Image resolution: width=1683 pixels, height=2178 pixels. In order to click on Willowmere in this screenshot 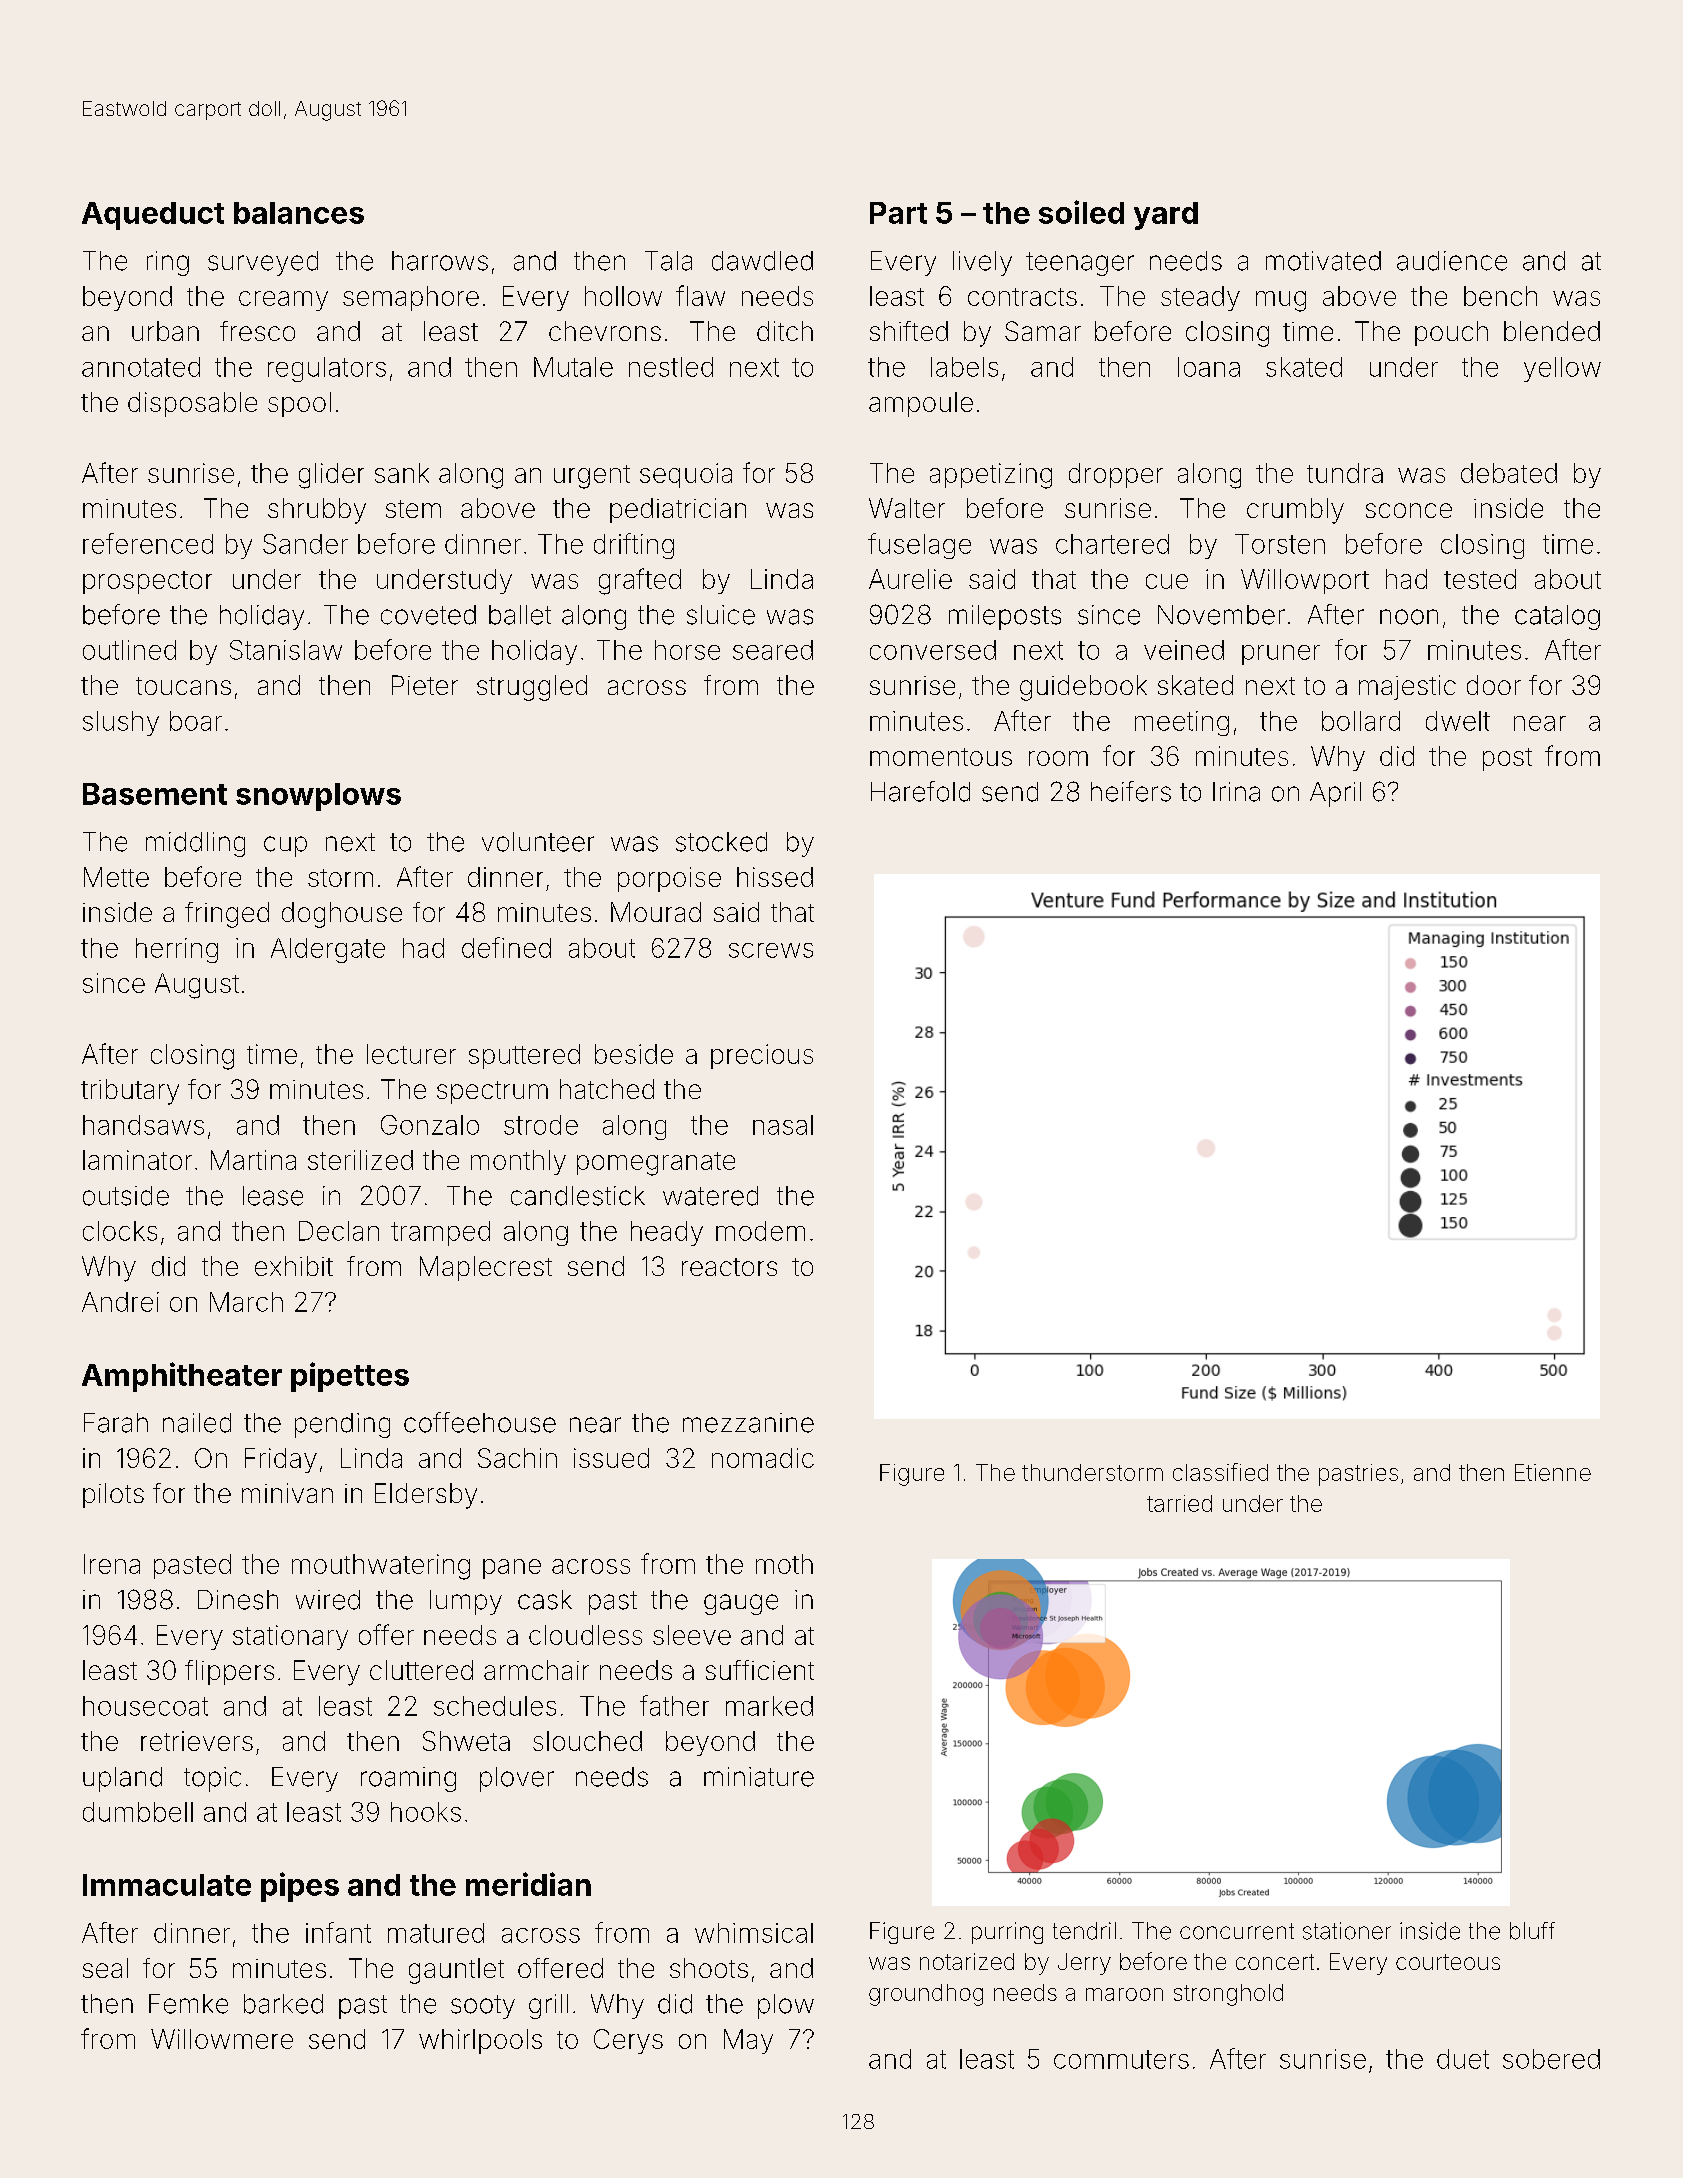, I will do `click(222, 2039)`.
